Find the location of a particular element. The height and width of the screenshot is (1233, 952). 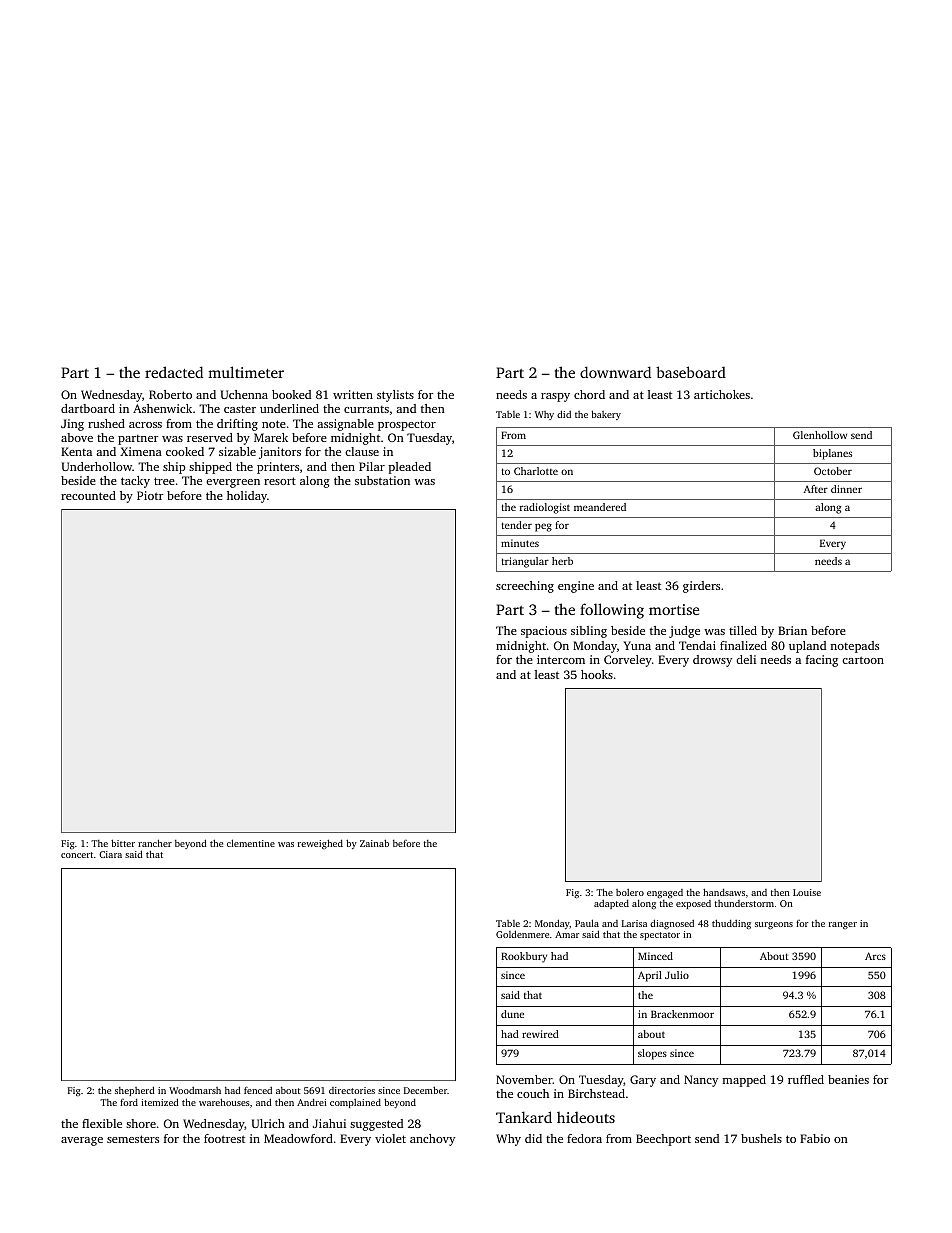

drifting is located at coordinates (237, 425).
